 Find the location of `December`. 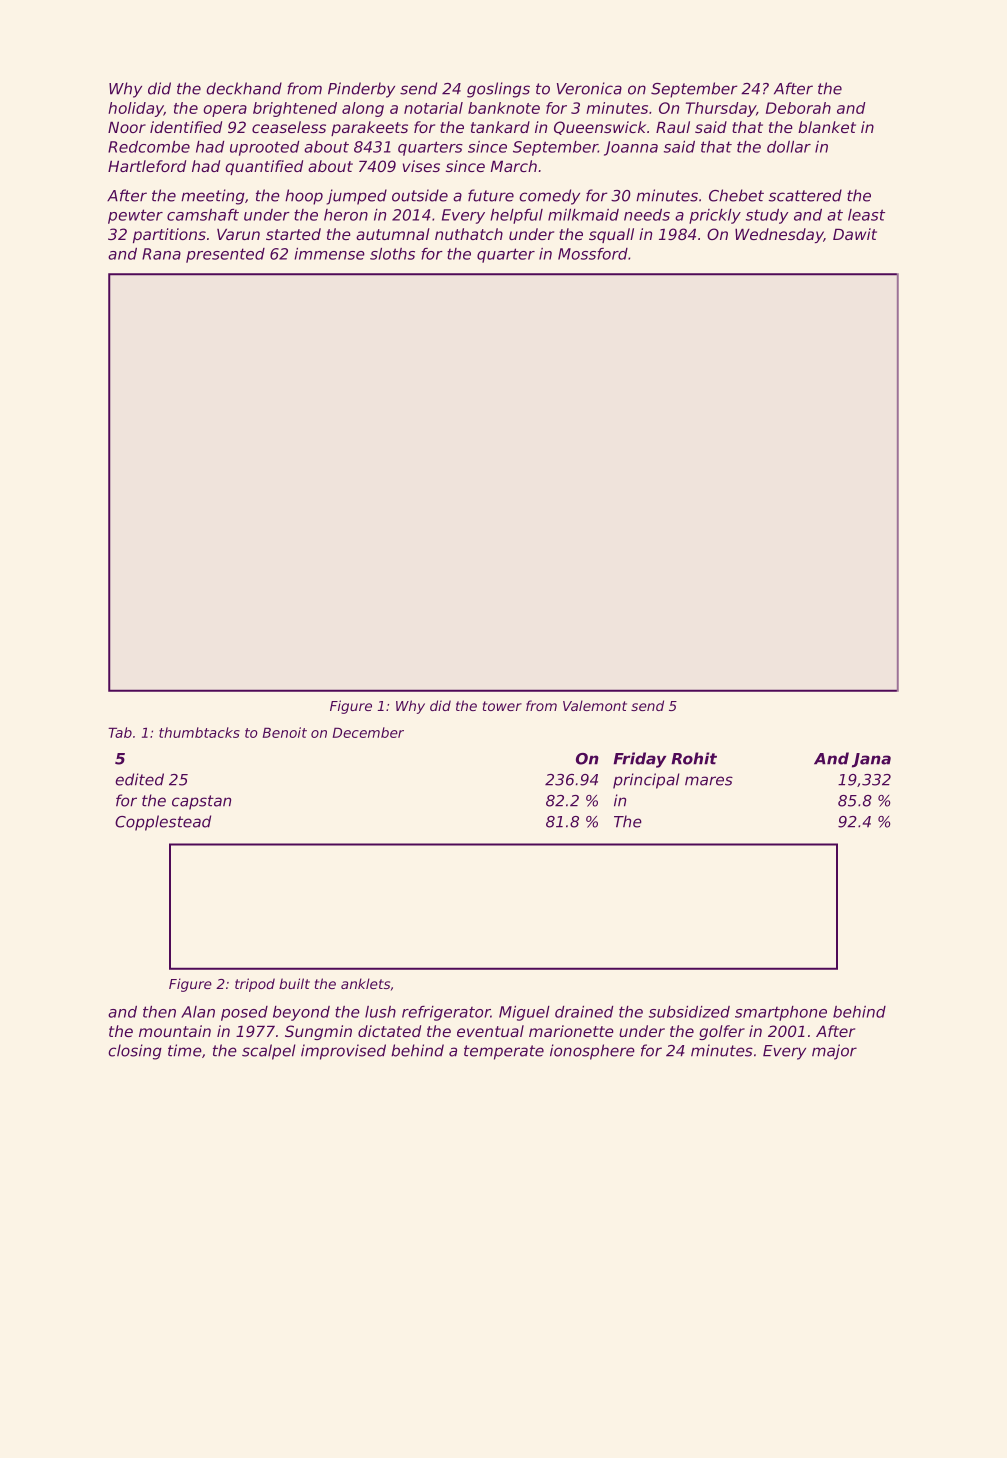

December is located at coordinates (368, 732).
